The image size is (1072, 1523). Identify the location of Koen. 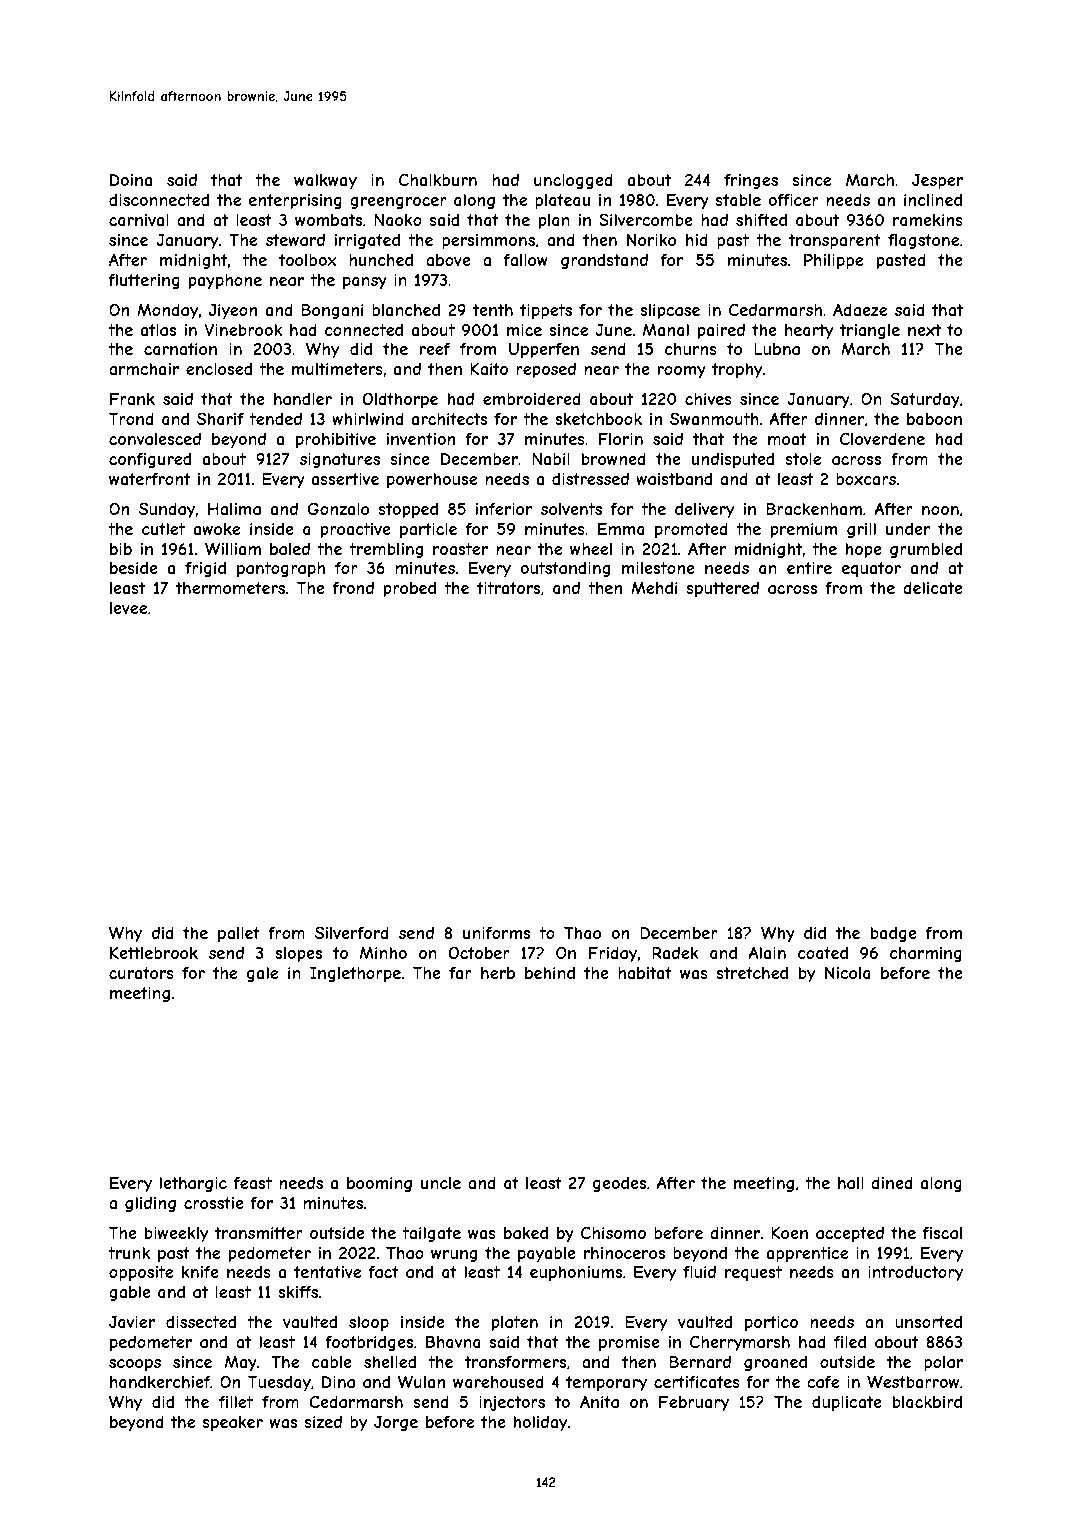
(789, 1232).
